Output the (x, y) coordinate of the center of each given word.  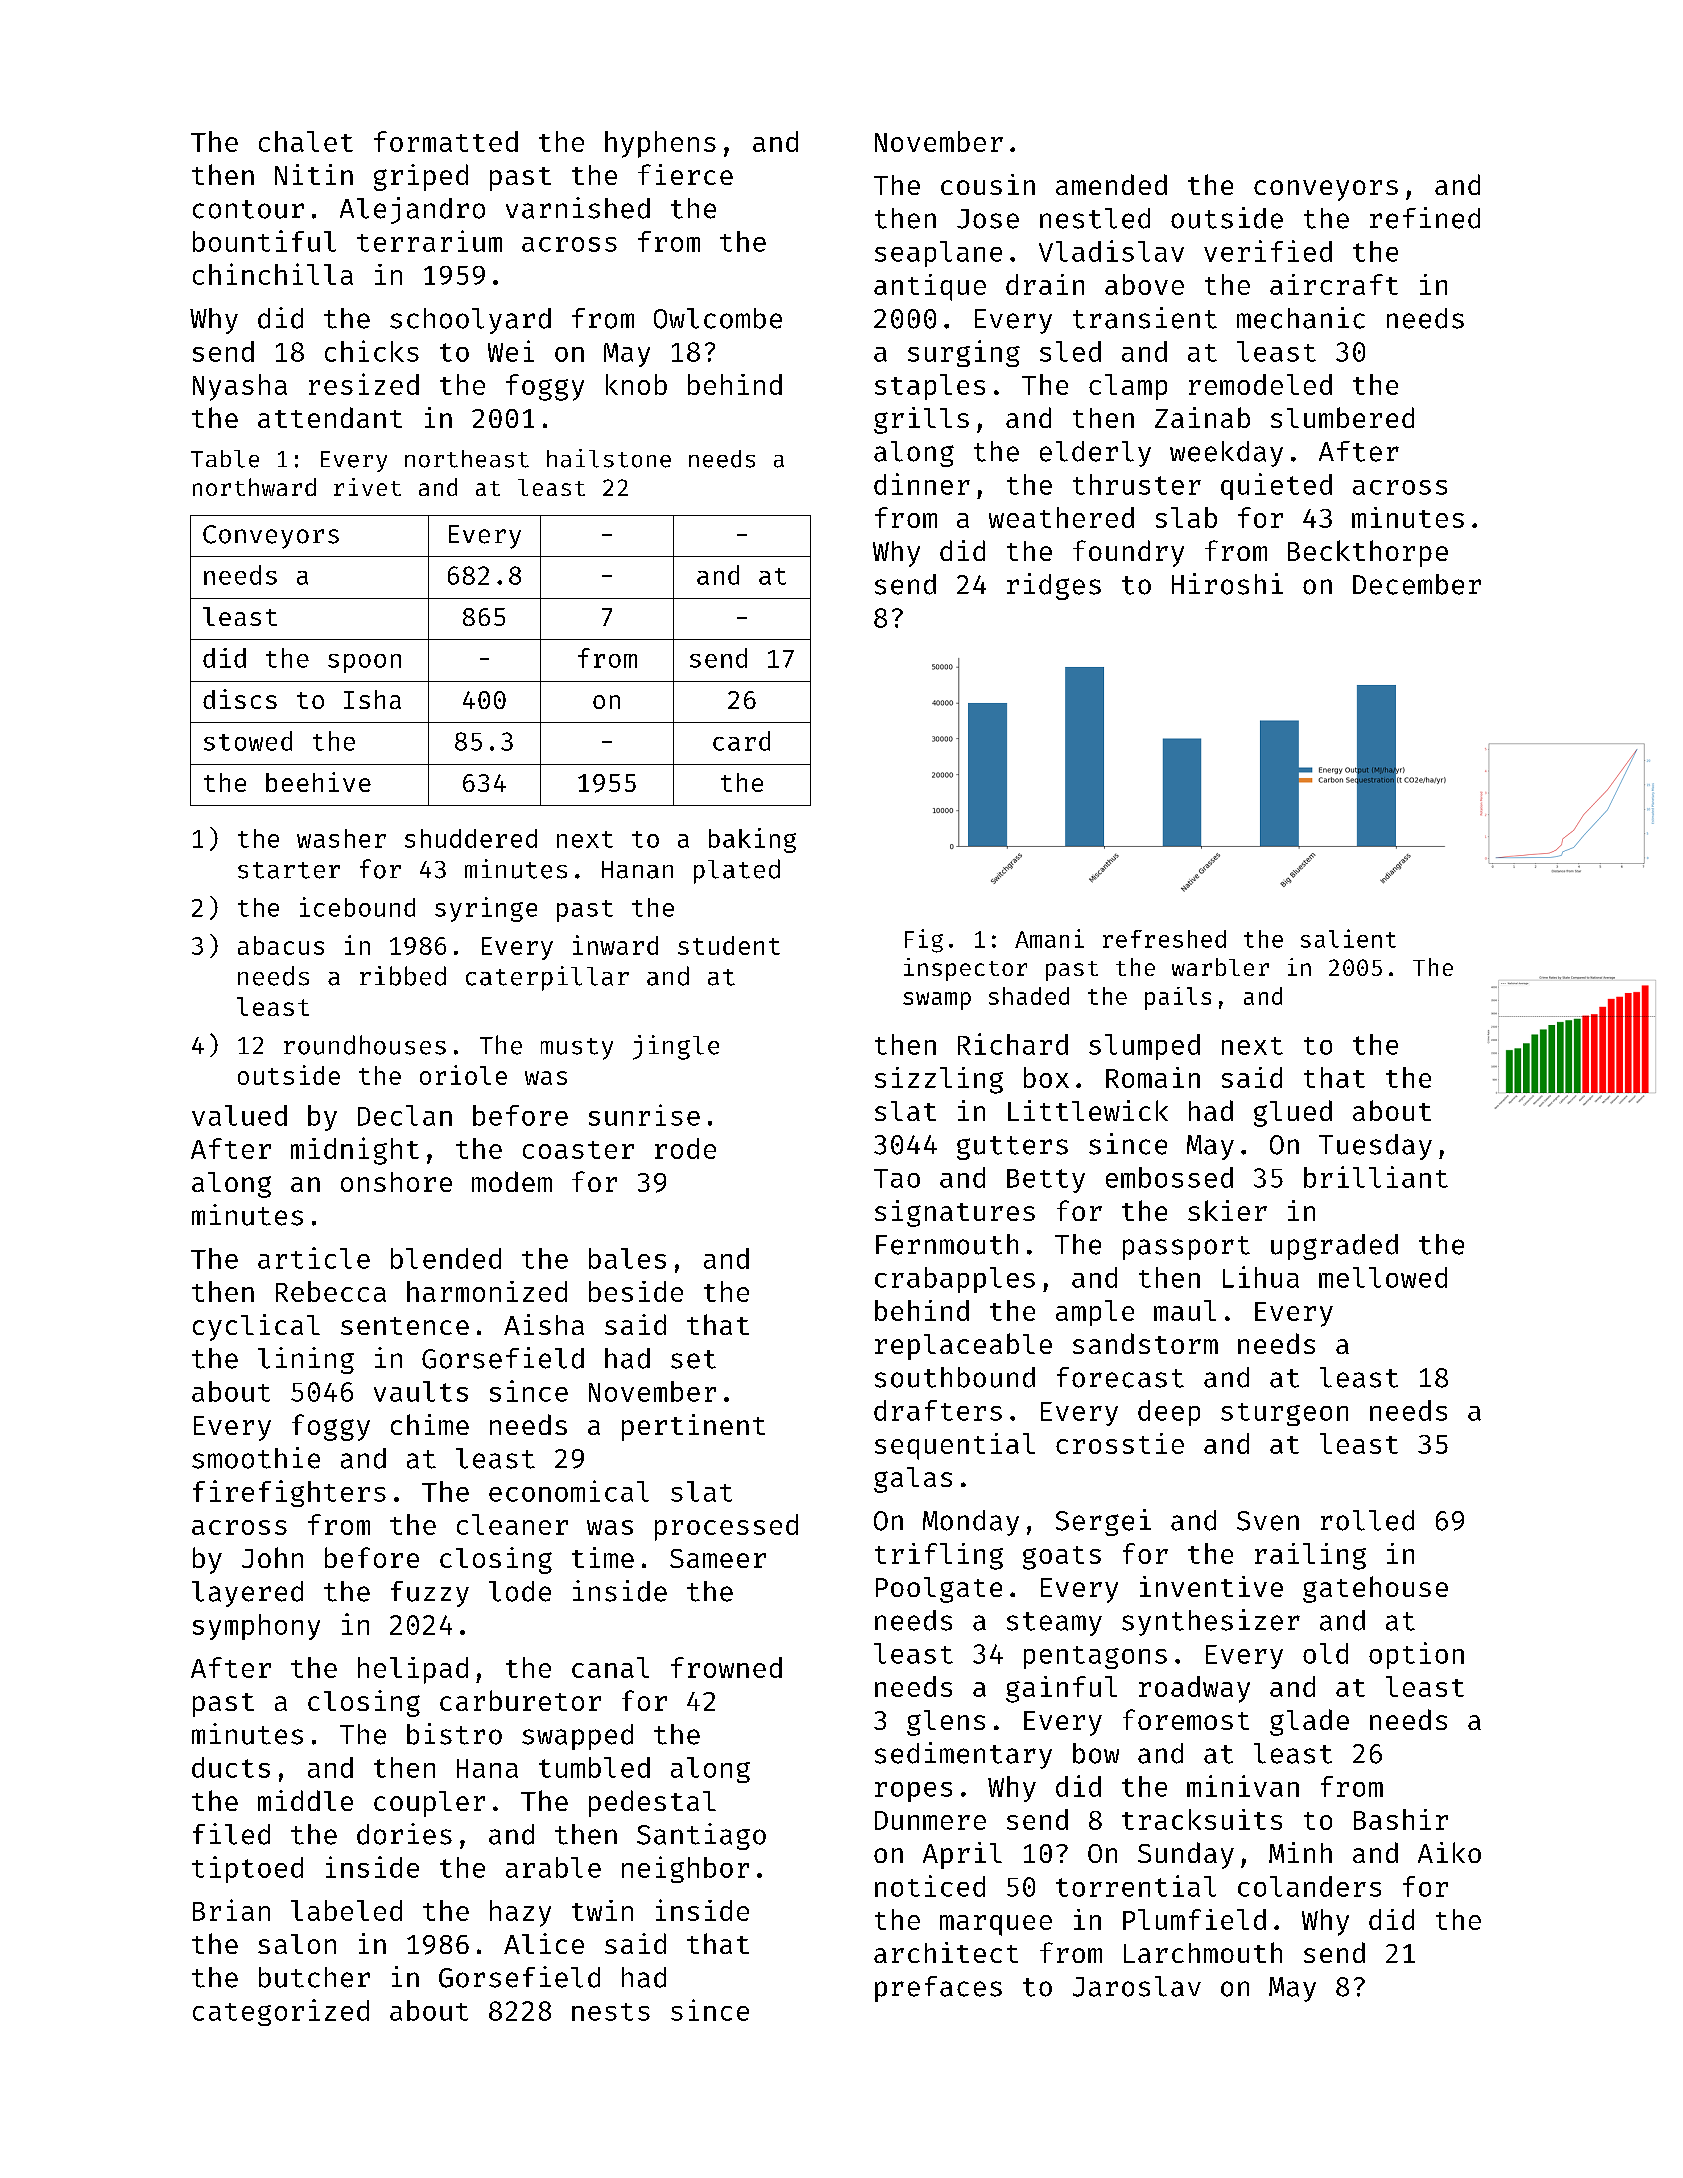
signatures (955, 1213)
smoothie (256, 1458)
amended (1111, 184)
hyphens (660, 144)
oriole (463, 1075)
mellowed (1383, 1277)
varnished (578, 208)
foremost (1186, 1719)
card (741, 741)
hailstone (609, 458)
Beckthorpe (1368, 553)
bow (1096, 1753)
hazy (520, 1913)
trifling (939, 1556)
